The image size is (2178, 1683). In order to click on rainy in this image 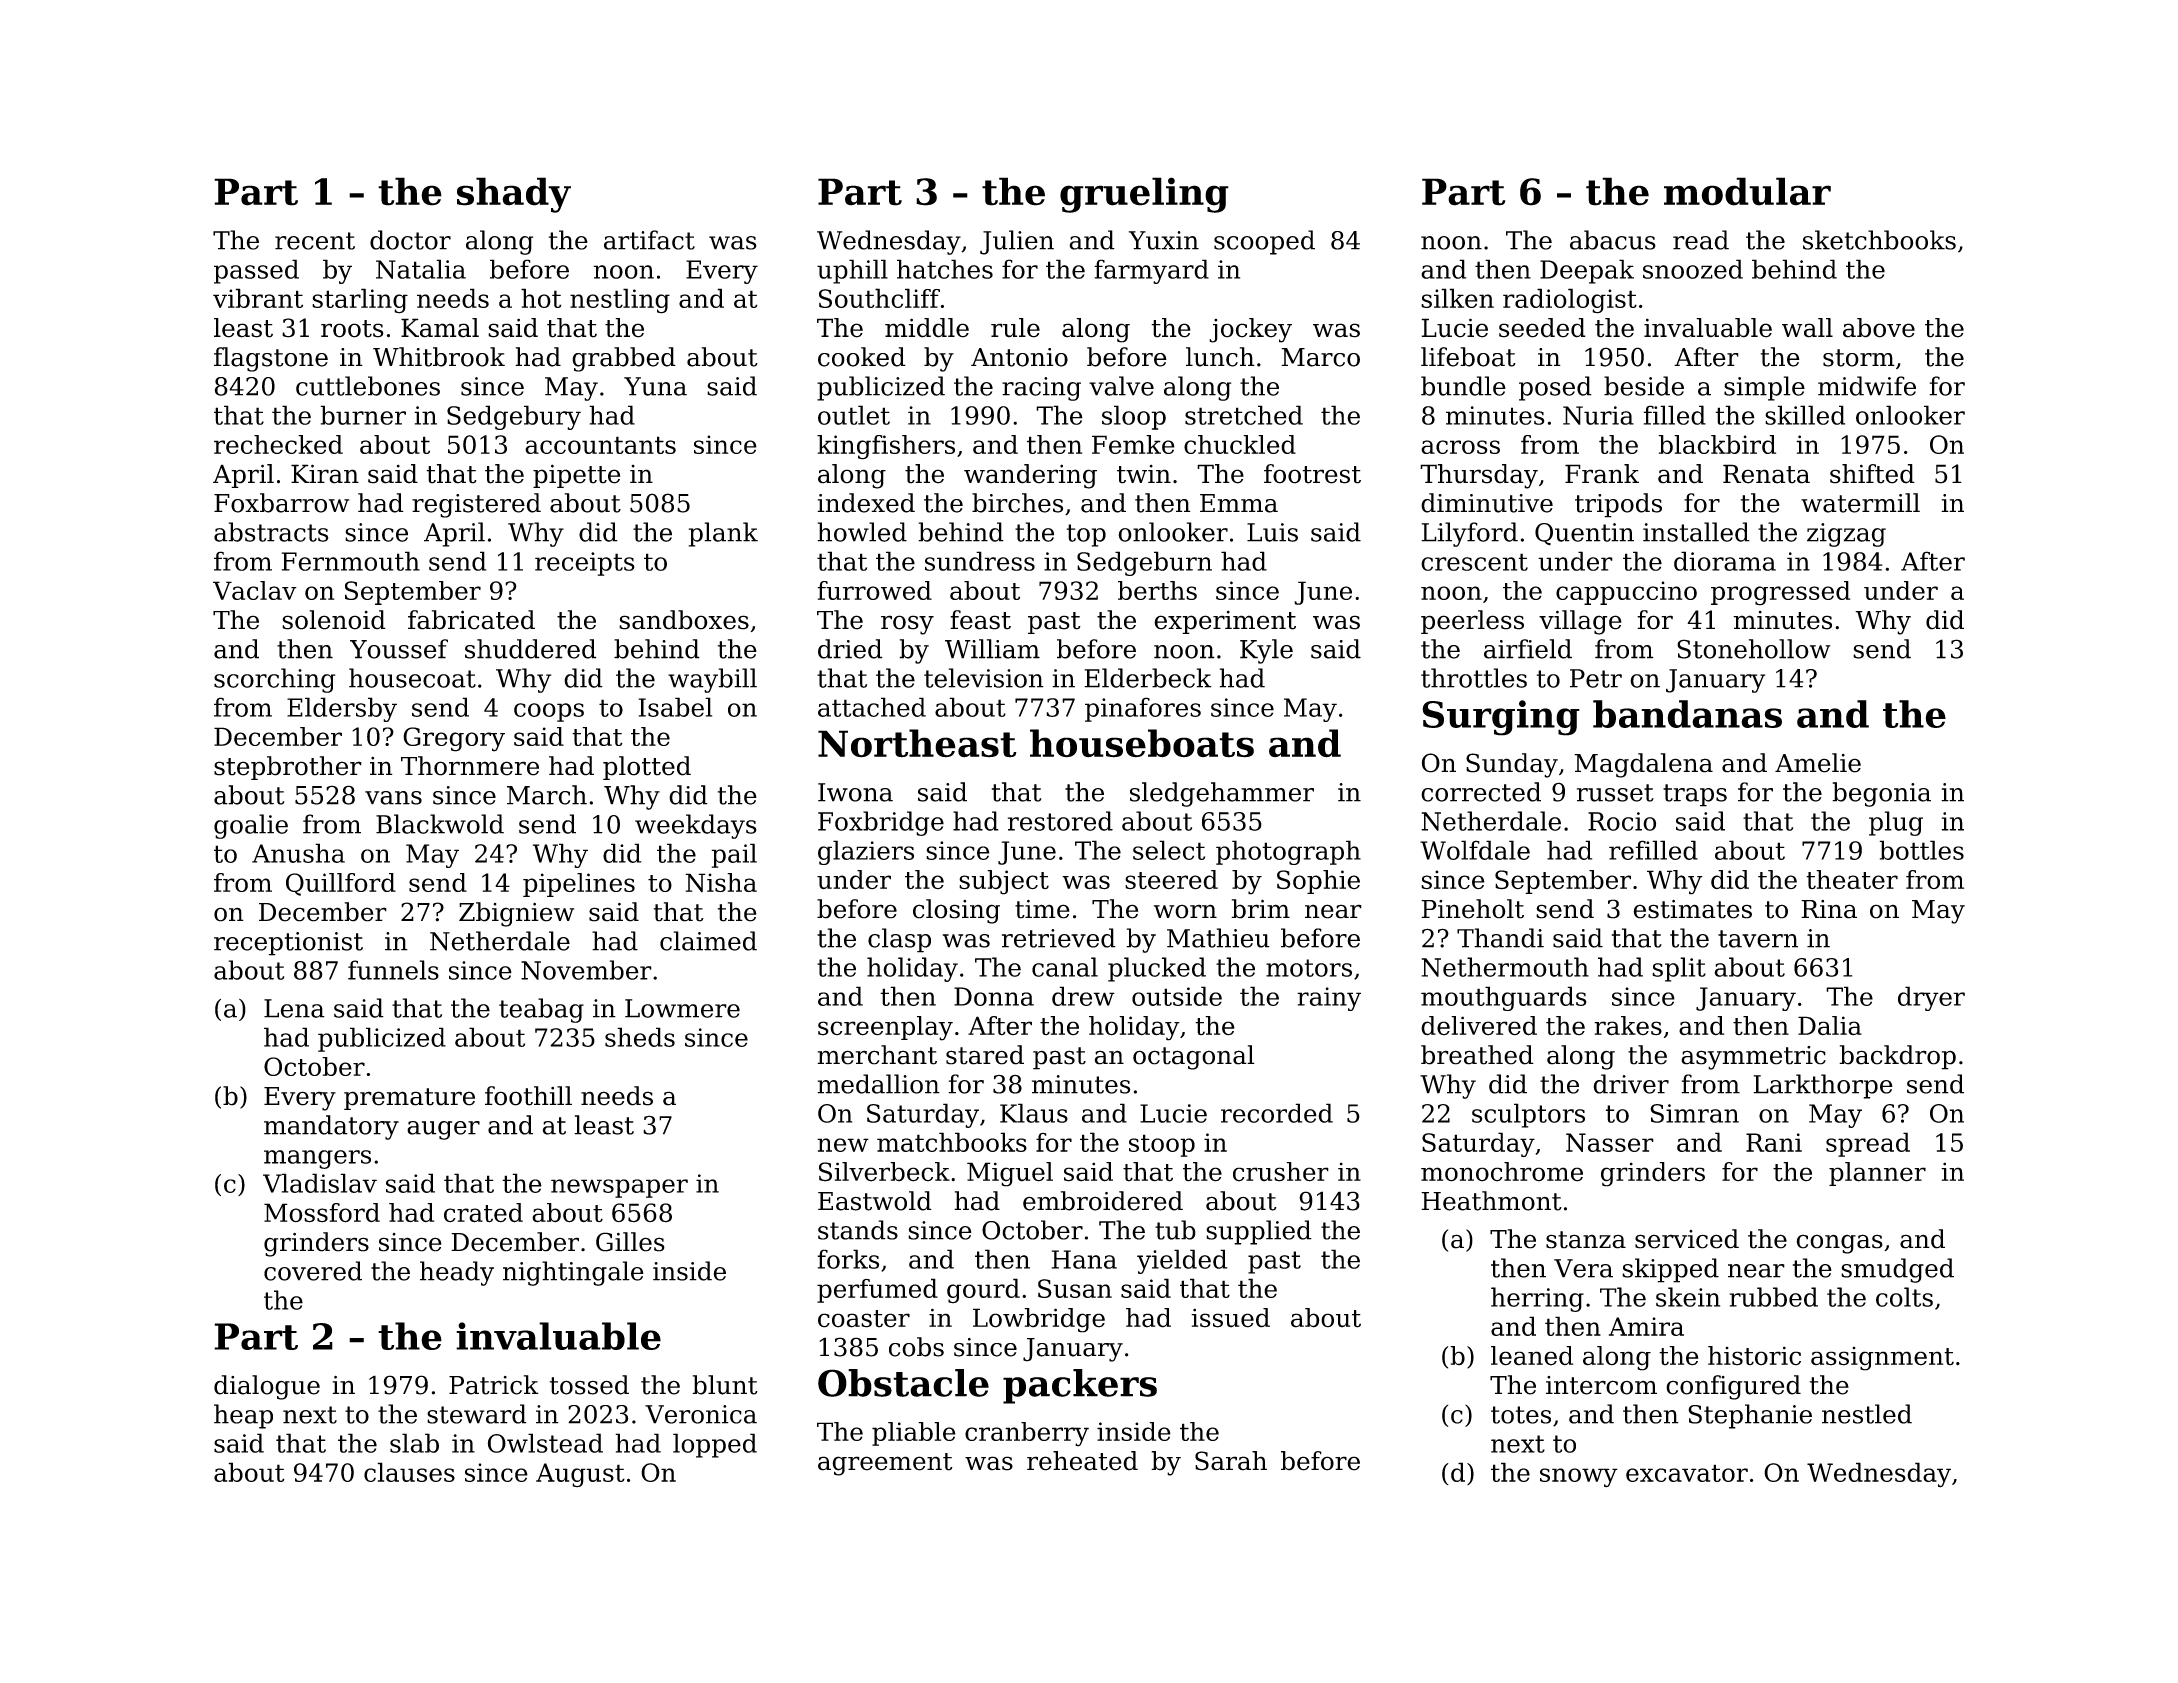, I will do `click(1329, 999)`.
